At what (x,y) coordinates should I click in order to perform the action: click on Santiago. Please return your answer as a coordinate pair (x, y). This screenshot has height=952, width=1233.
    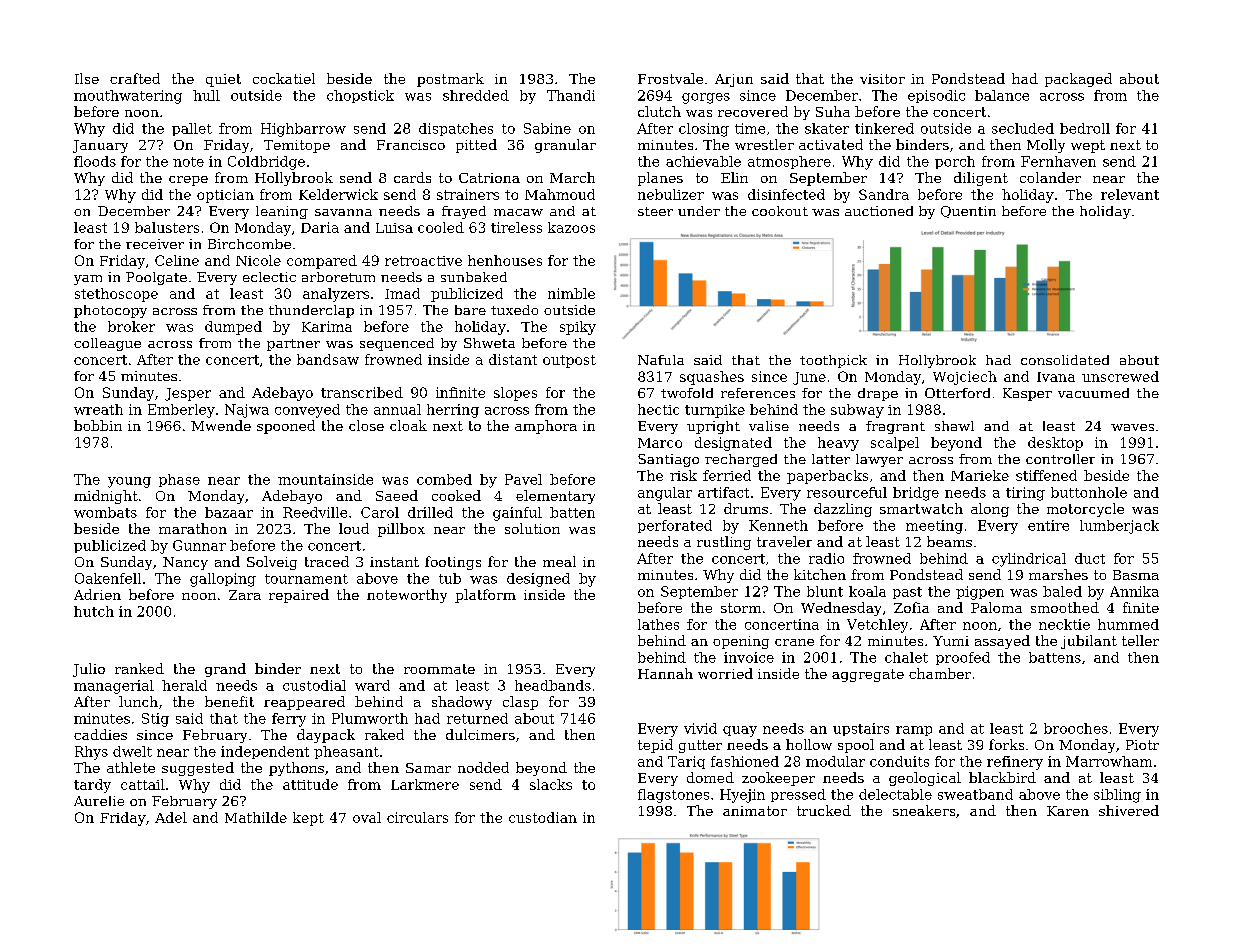
    Looking at the image, I should click on (668, 460).
